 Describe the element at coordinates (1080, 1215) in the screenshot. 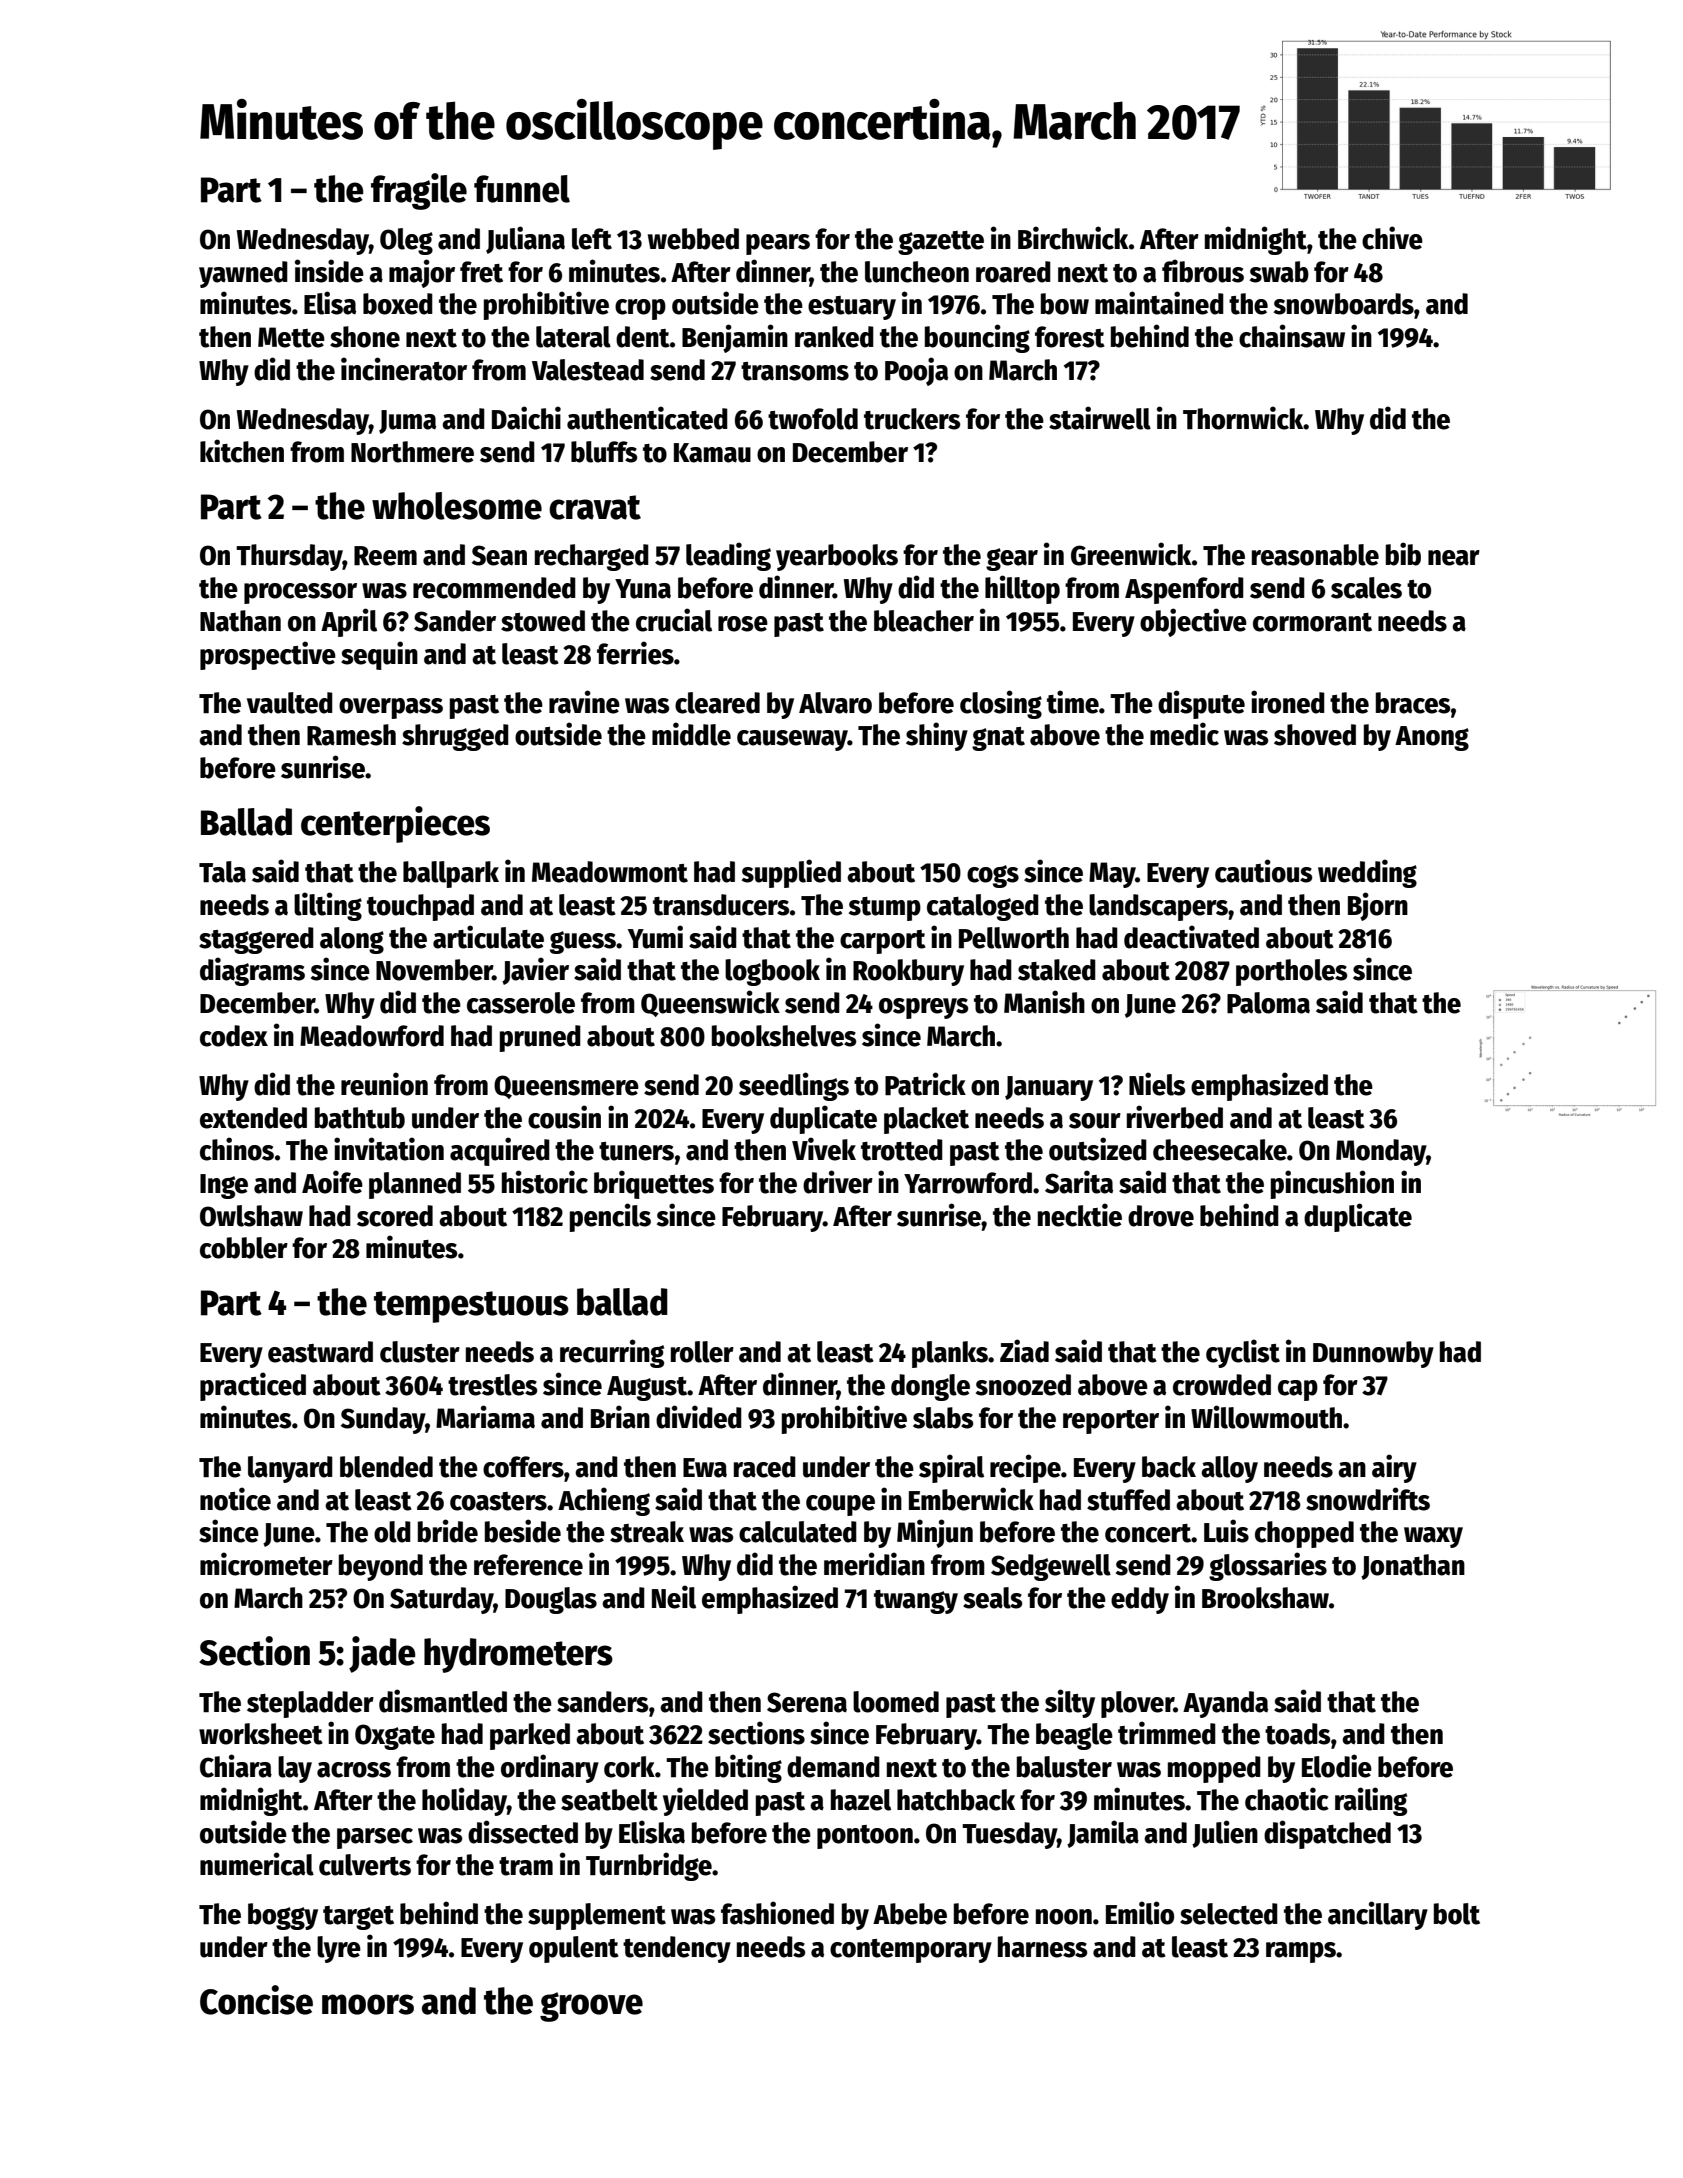

I see `necktie` at that location.
